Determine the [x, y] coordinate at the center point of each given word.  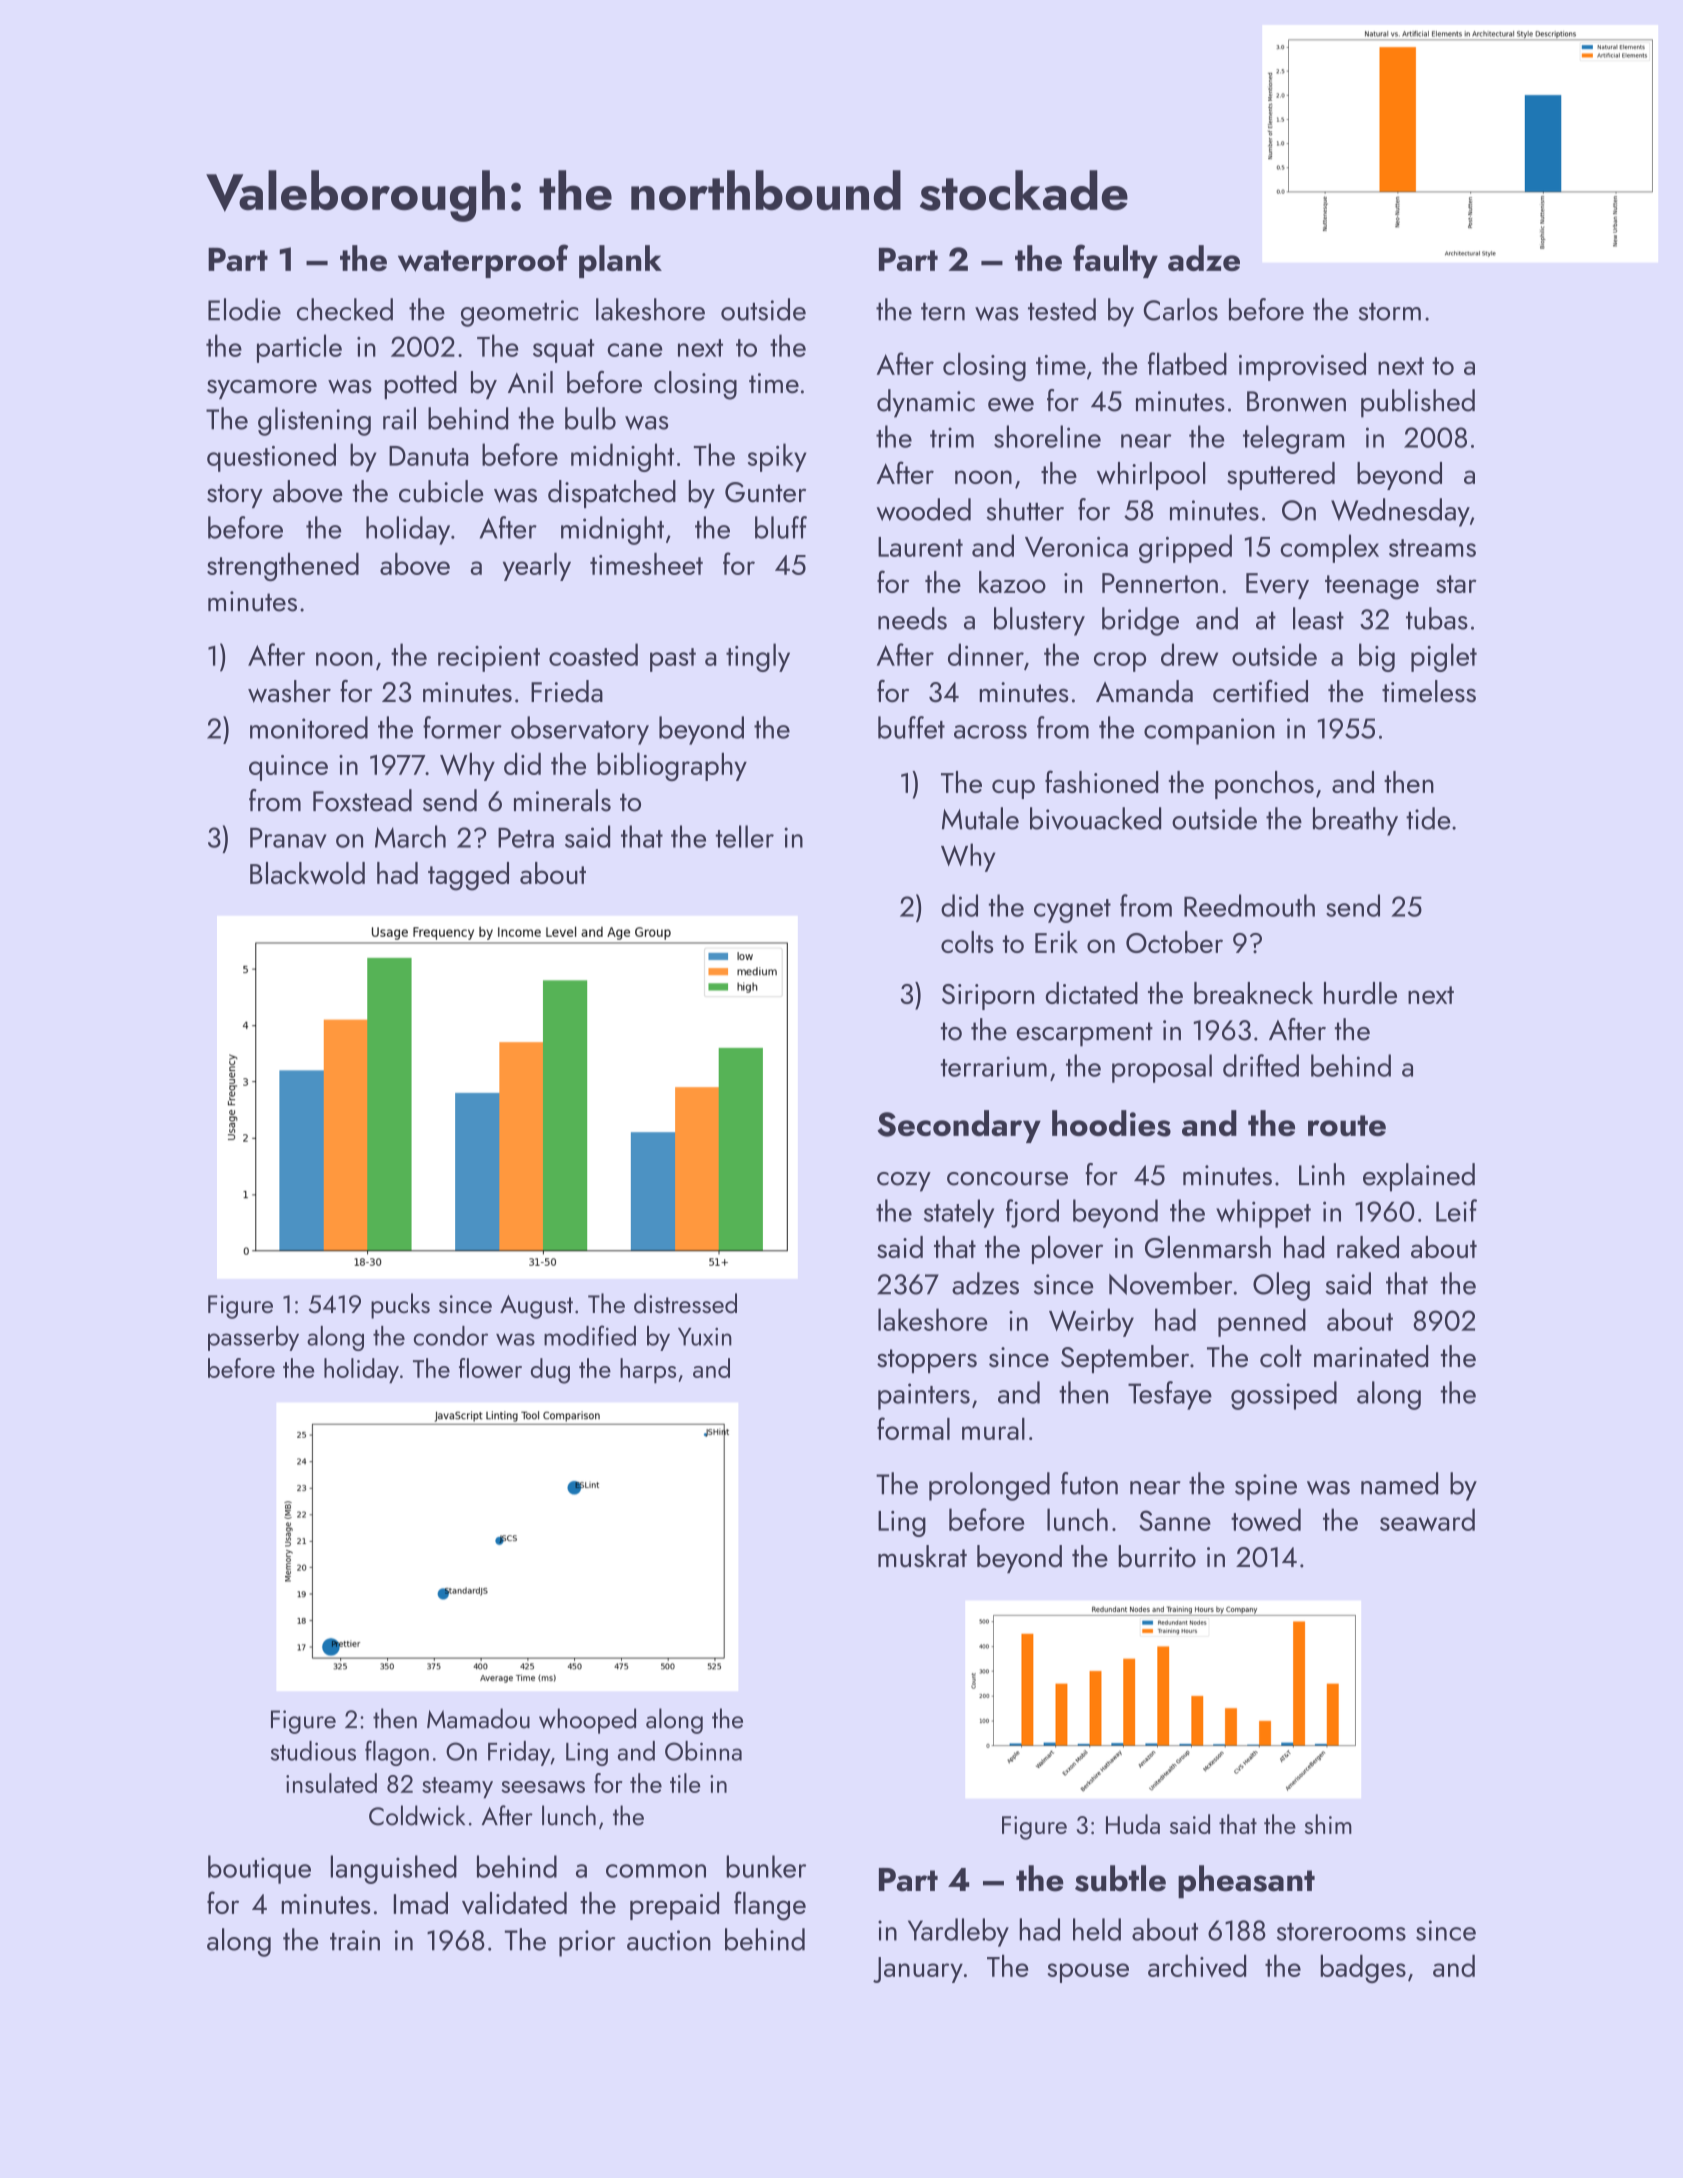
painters [924, 1396]
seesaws [543, 1787]
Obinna [703, 1751]
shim [1328, 1824]
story [235, 496]
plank [620, 261]
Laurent [920, 547]
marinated [1371, 1356]
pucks [400, 1306]
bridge [1140, 621]
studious [313, 1751]
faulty [1115, 261]
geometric [519, 313]
